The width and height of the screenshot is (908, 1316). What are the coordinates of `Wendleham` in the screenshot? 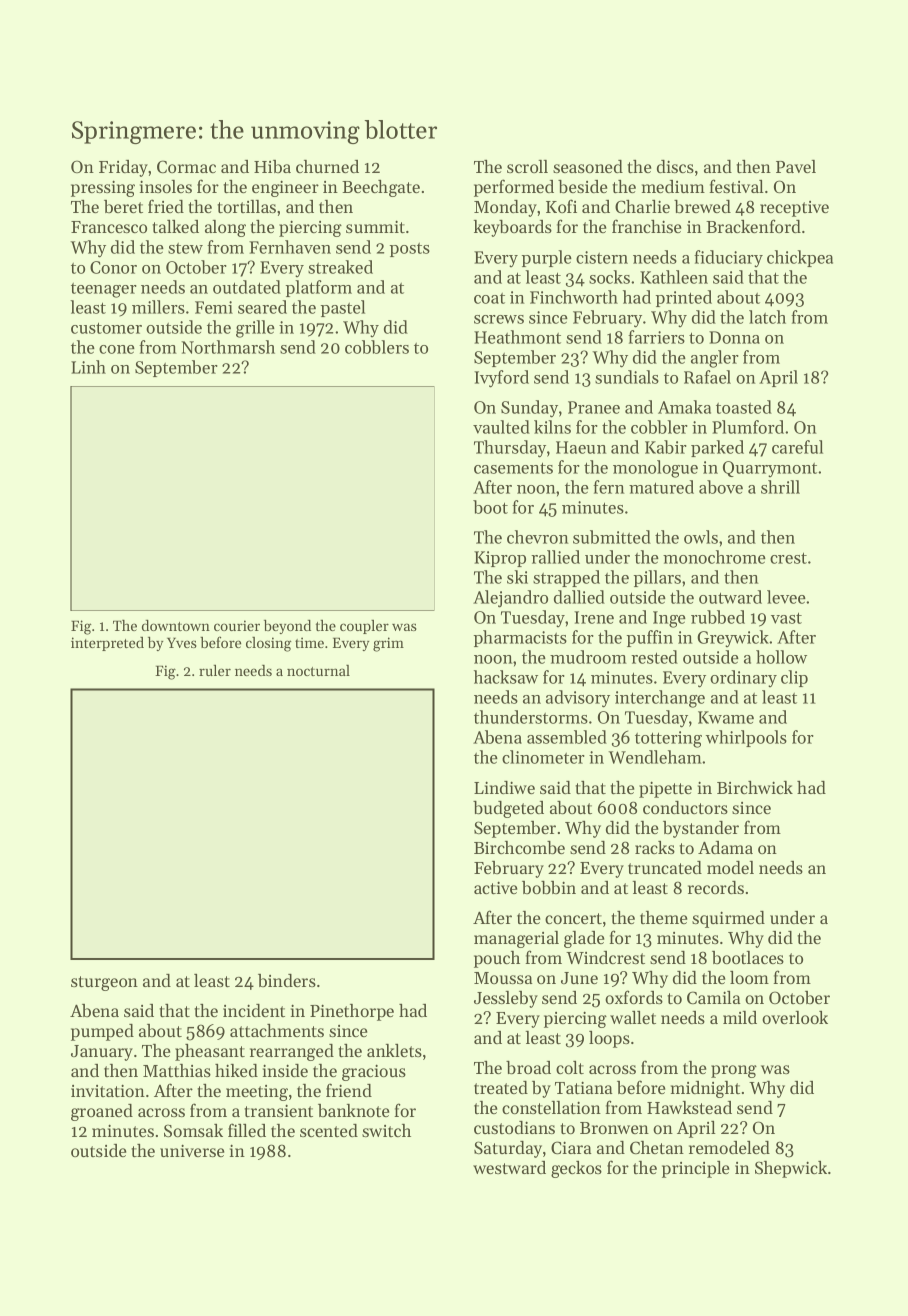 It's located at (655, 757).
